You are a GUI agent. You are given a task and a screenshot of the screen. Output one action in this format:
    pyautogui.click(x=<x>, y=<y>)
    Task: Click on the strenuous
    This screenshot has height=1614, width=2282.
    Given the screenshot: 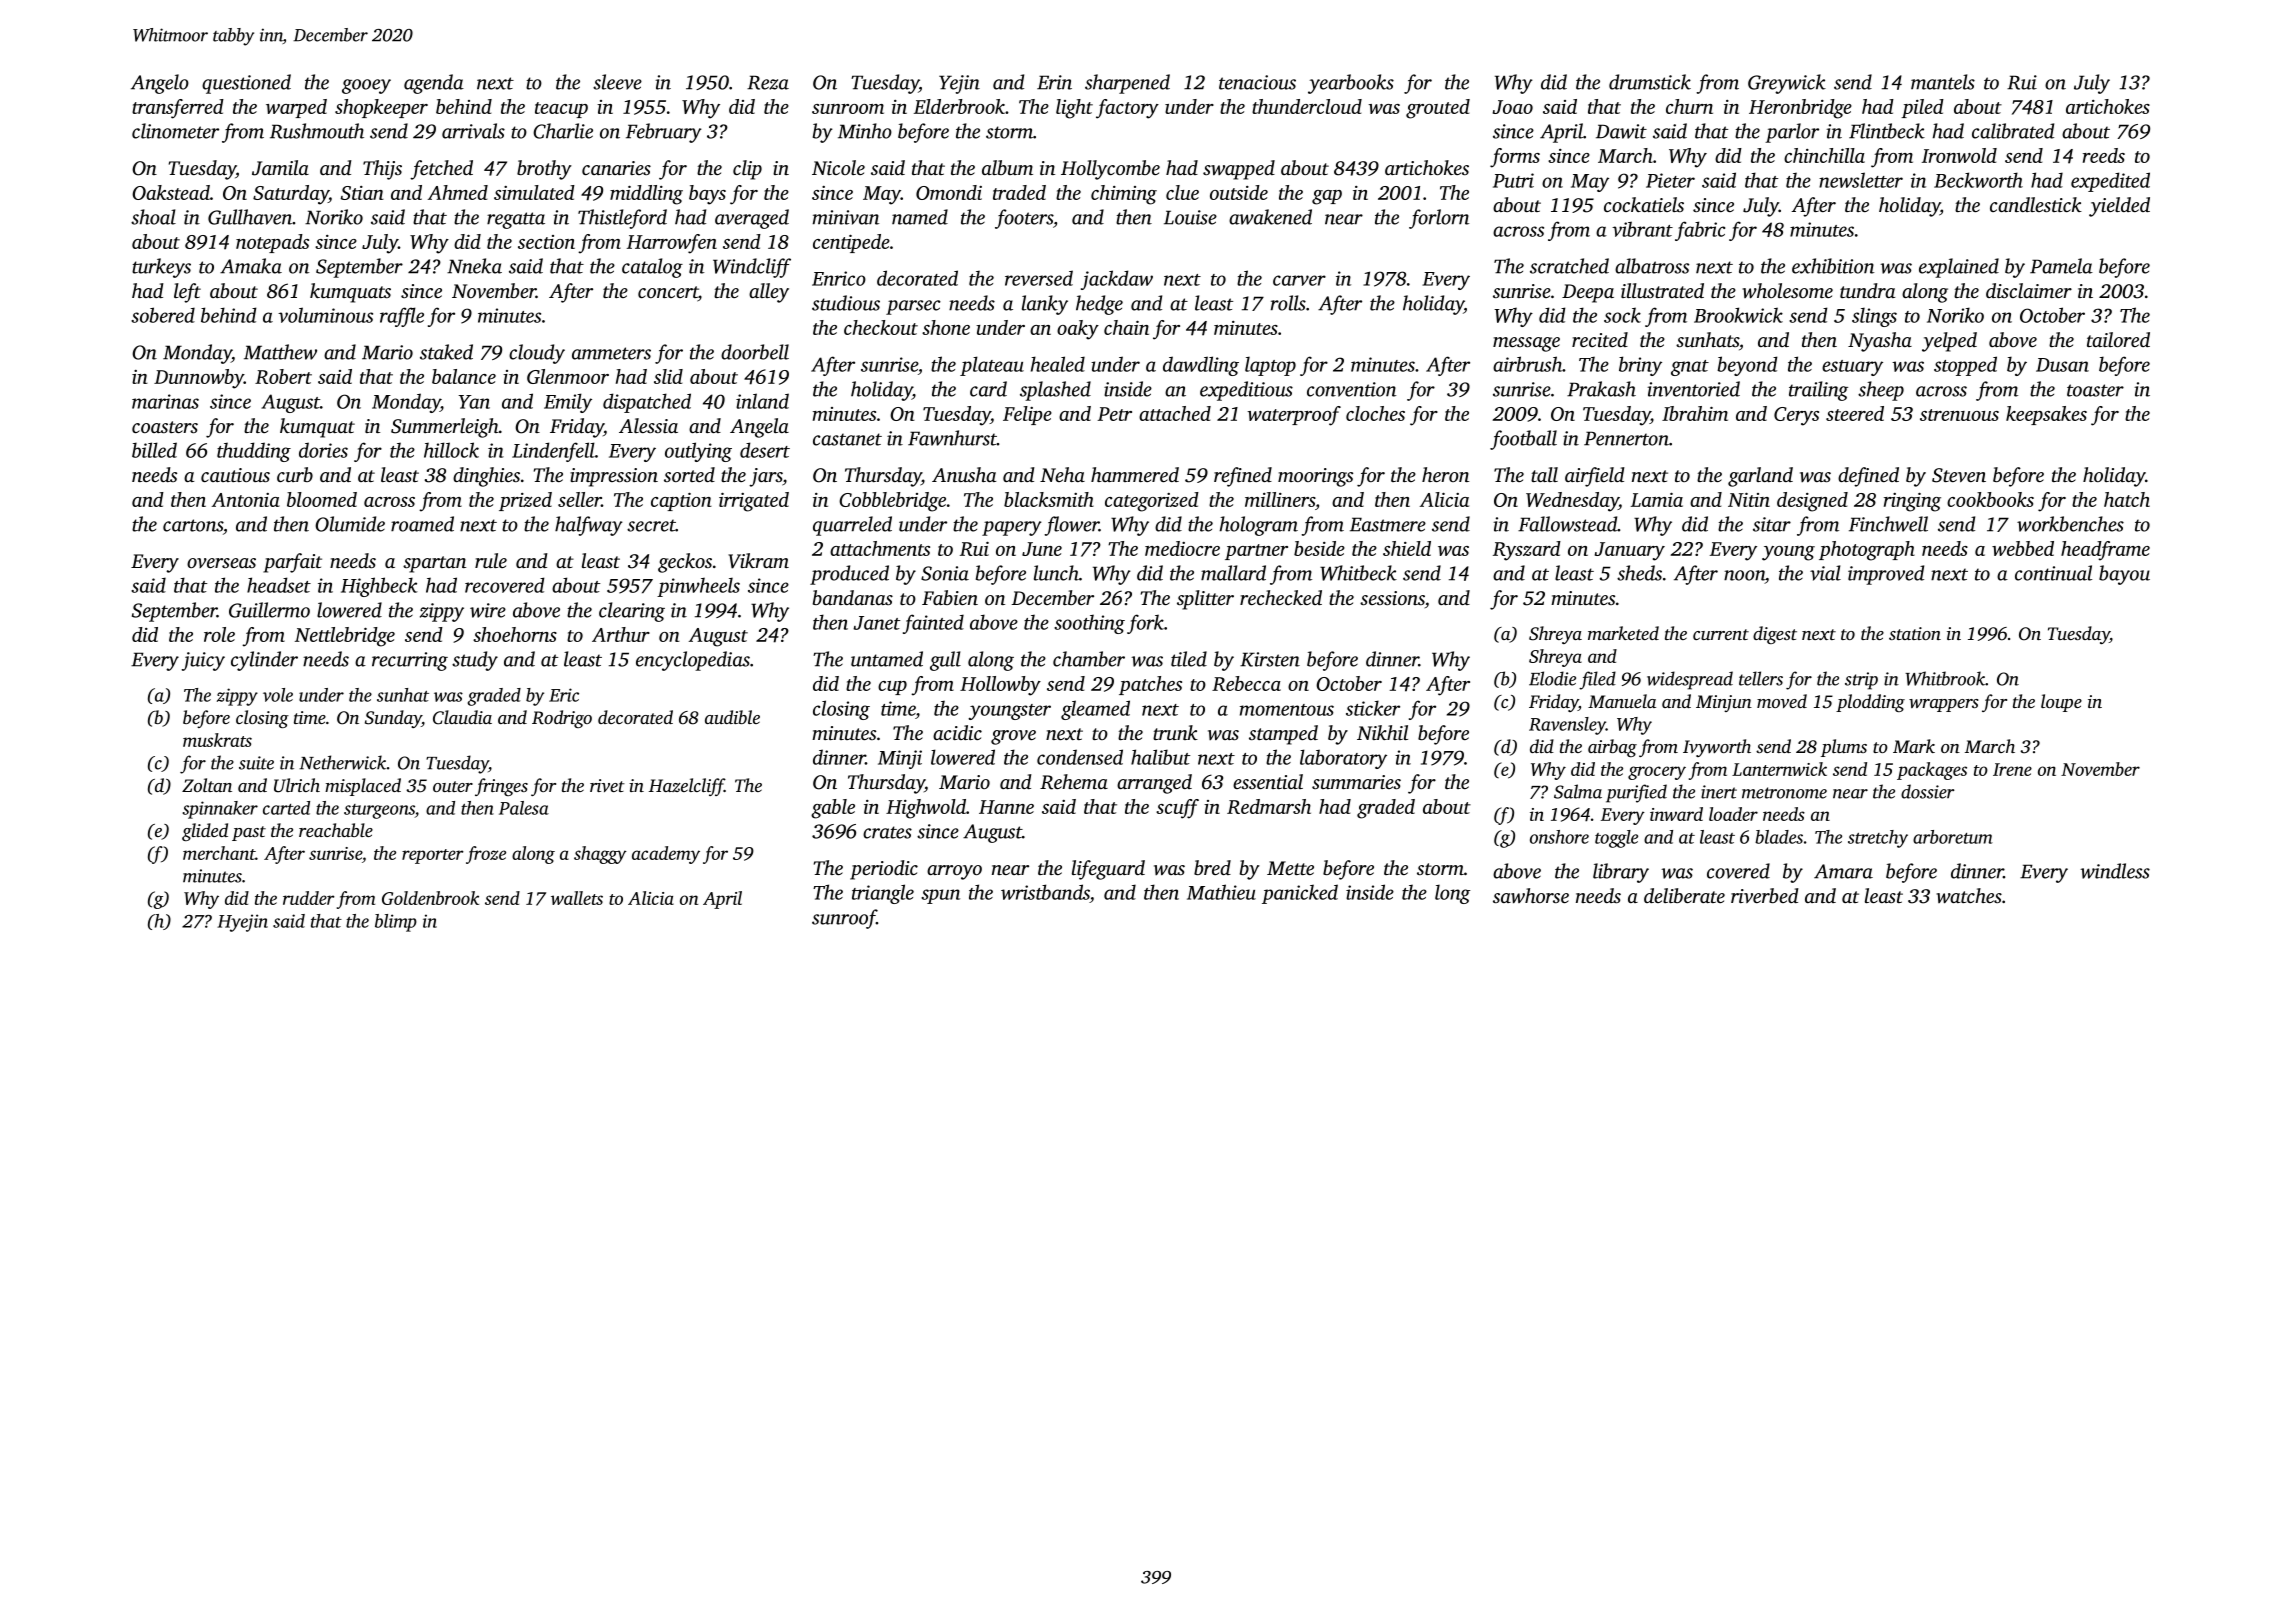 What is the action you would take?
    pyautogui.click(x=1959, y=415)
